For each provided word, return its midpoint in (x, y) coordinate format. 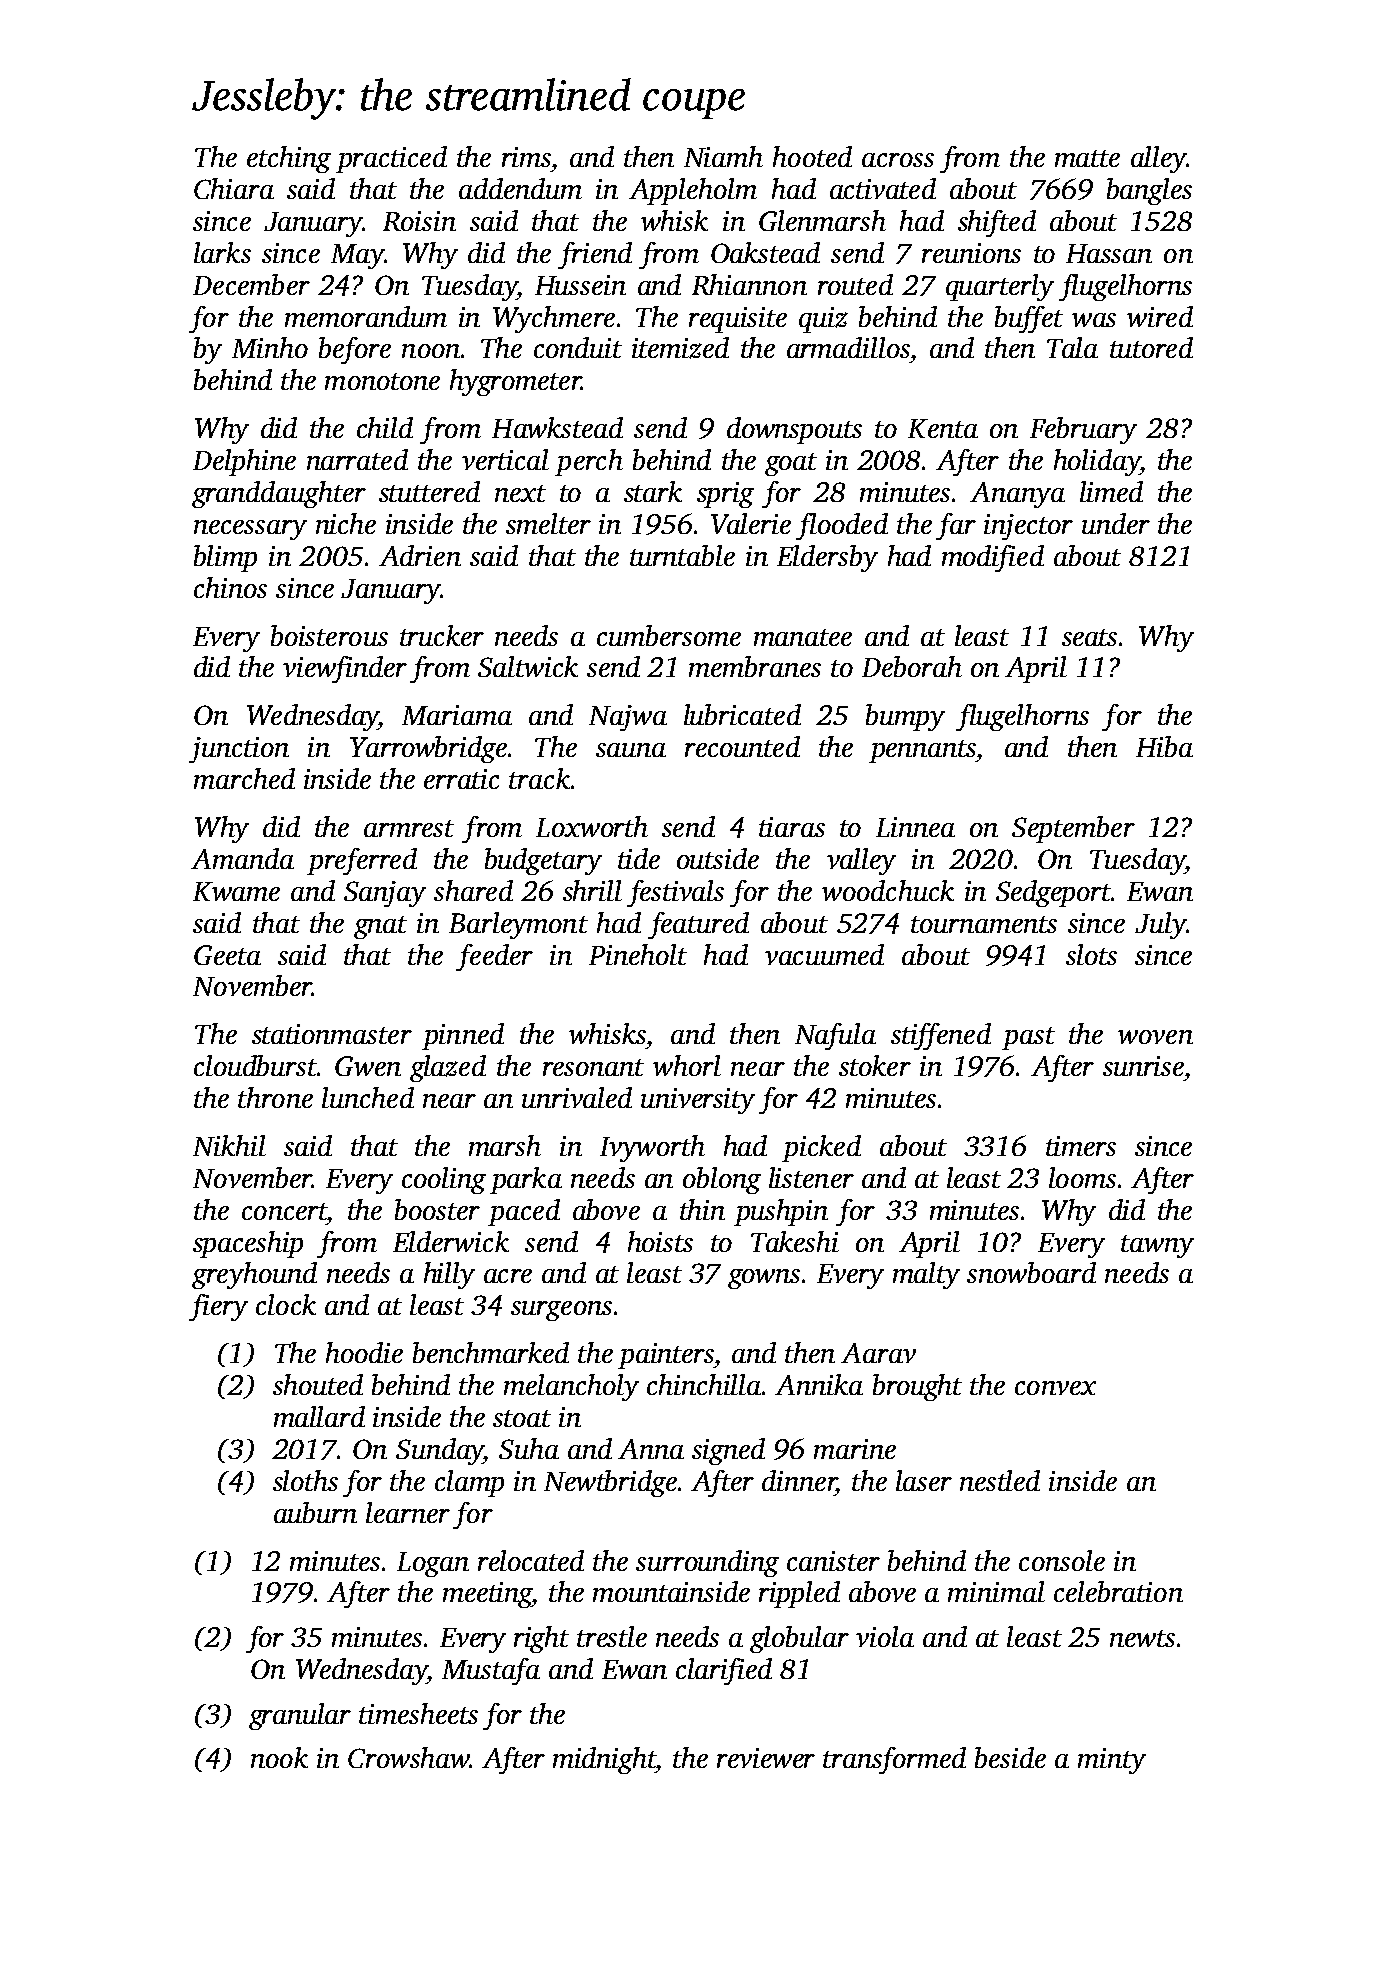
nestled (1000, 1480)
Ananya (1017, 495)
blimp (225, 558)
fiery (218, 1307)
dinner (799, 1480)
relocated (531, 1560)
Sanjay (385, 894)
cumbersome (669, 635)
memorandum (366, 316)
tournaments (984, 924)
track (539, 778)
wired (1160, 316)
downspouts (794, 430)
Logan (433, 1564)
